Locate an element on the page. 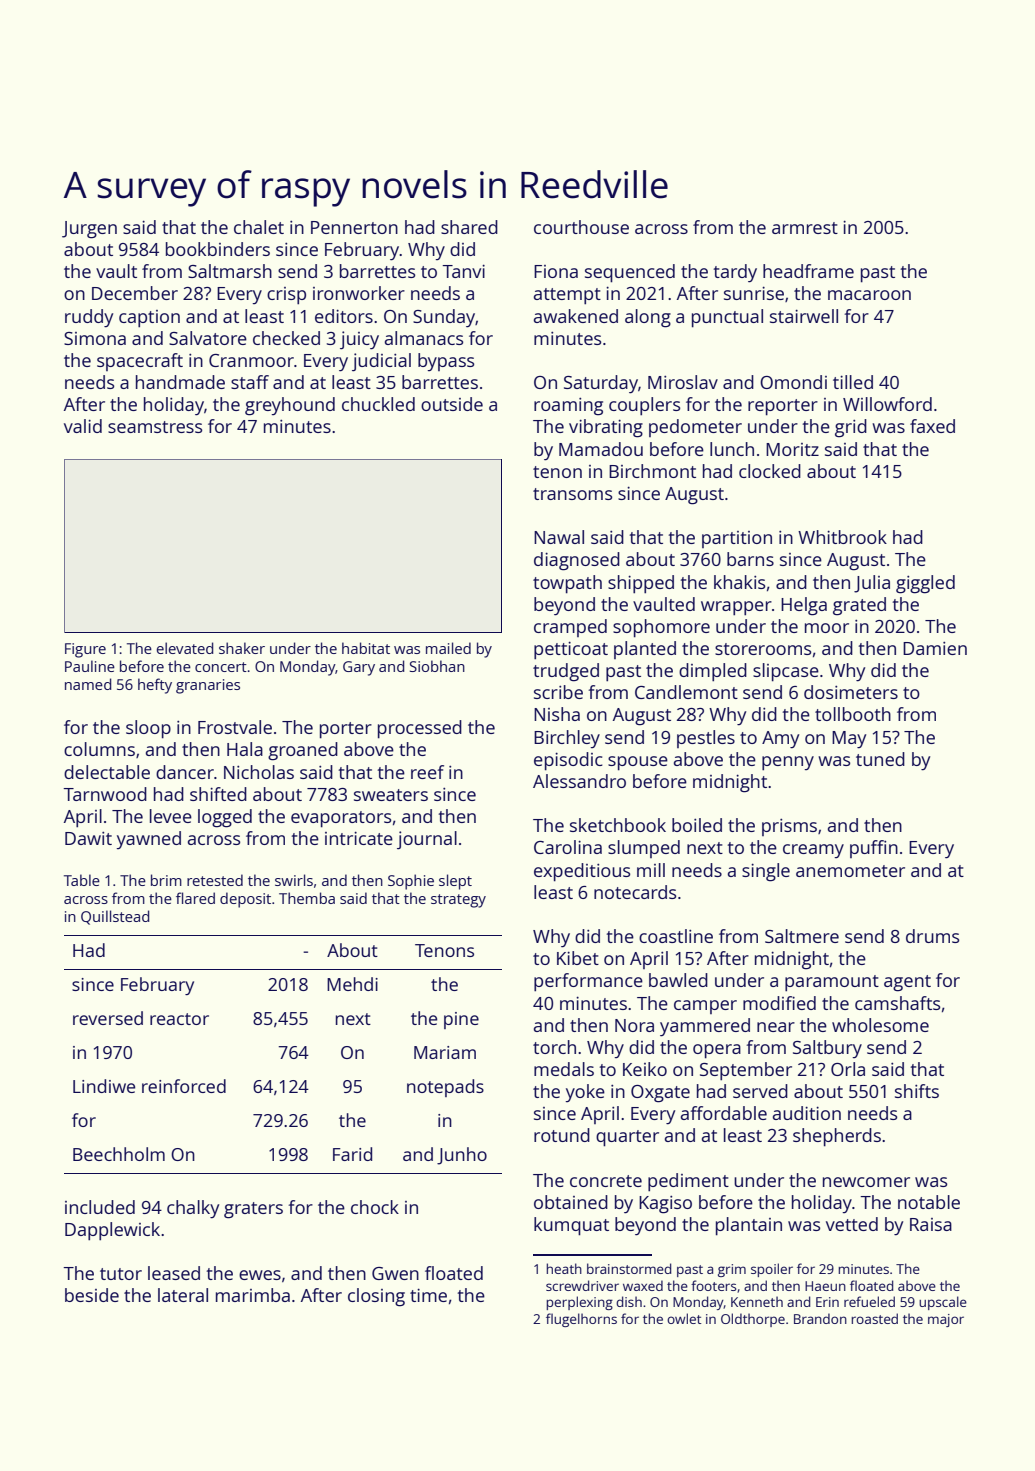  ruddy is located at coordinates (89, 318).
